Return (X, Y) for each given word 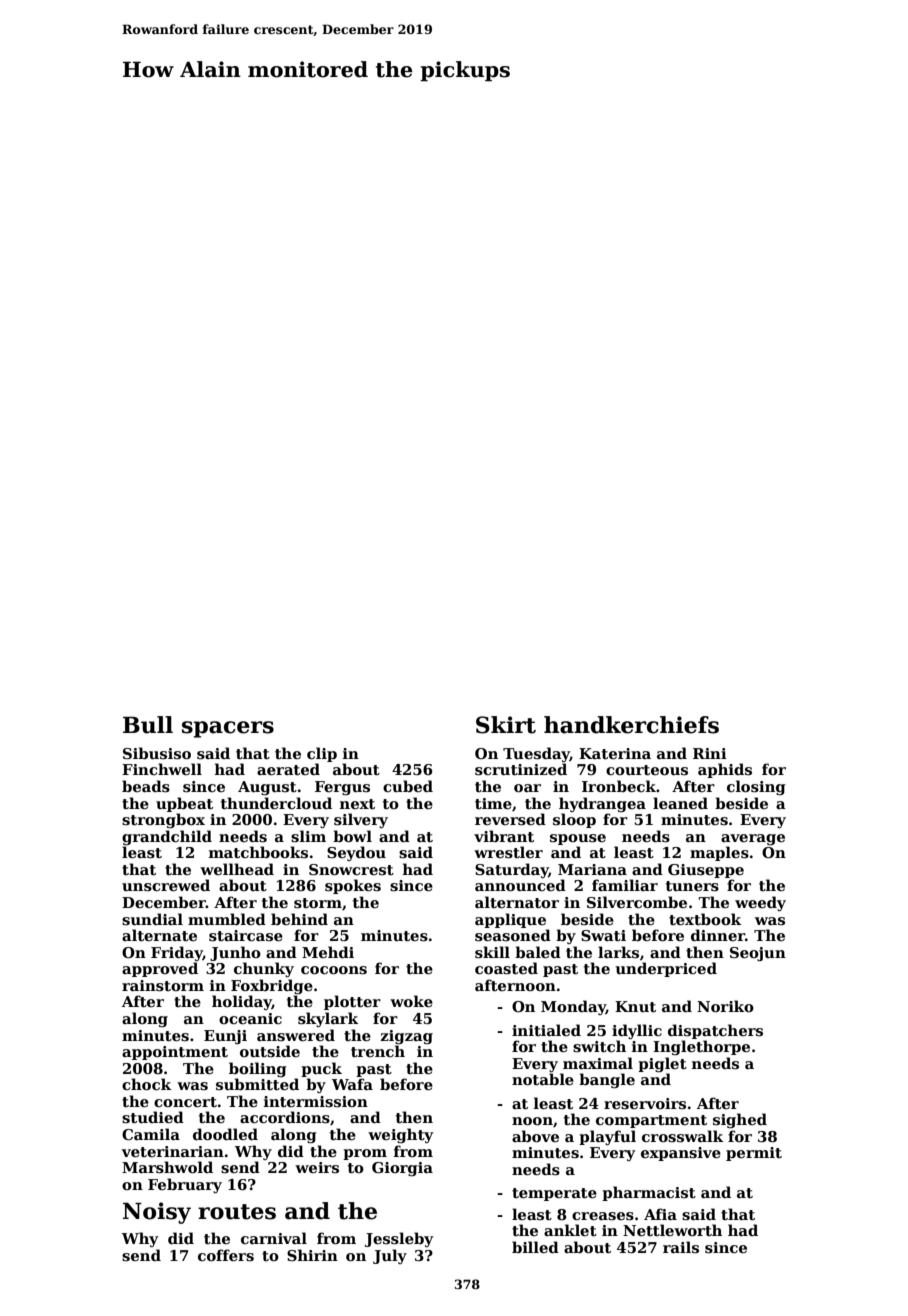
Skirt (506, 725)
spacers (228, 729)
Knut (635, 1006)
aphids (725, 770)
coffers (226, 1255)
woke (411, 1001)
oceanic (250, 1018)
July (390, 1256)
